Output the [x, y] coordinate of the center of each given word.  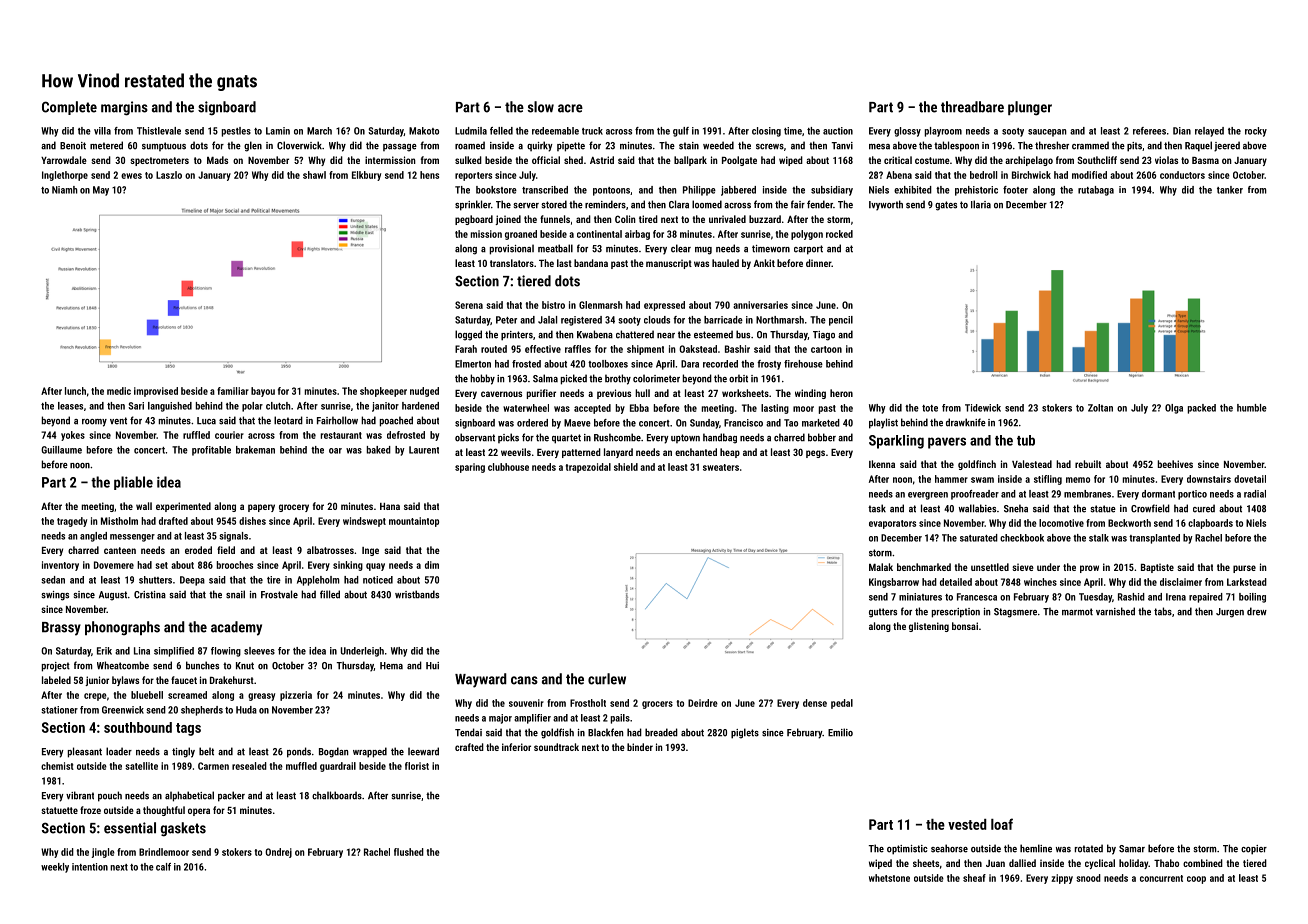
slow [541, 107]
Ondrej [278, 853]
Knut [245, 666]
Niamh [65, 190]
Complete [69, 108]
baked [379, 450]
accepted [592, 409]
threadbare [972, 107]
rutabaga [1096, 191]
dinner [818, 263]
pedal [842, 704]
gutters [883, 613]
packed [1202, 409]
